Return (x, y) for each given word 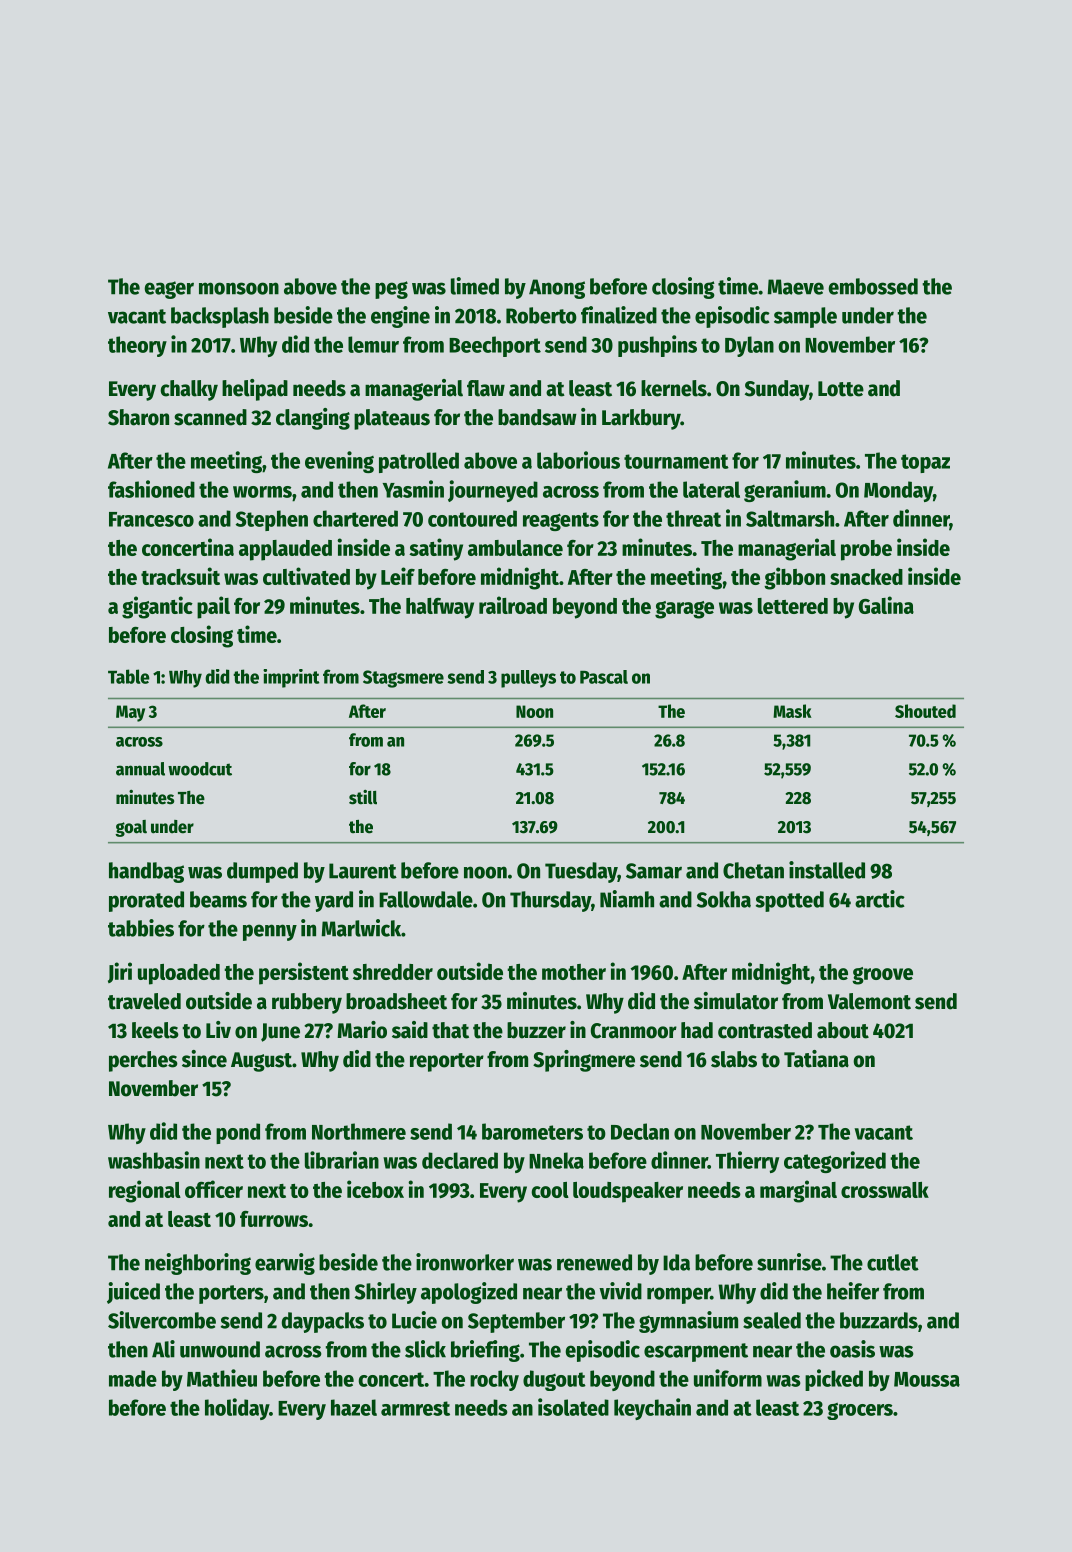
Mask (792, 711)
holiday (237, 1409)
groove (882, 976)
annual (140, 769)
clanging (313, 419)
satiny (436, 549)
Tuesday (581, 872)
